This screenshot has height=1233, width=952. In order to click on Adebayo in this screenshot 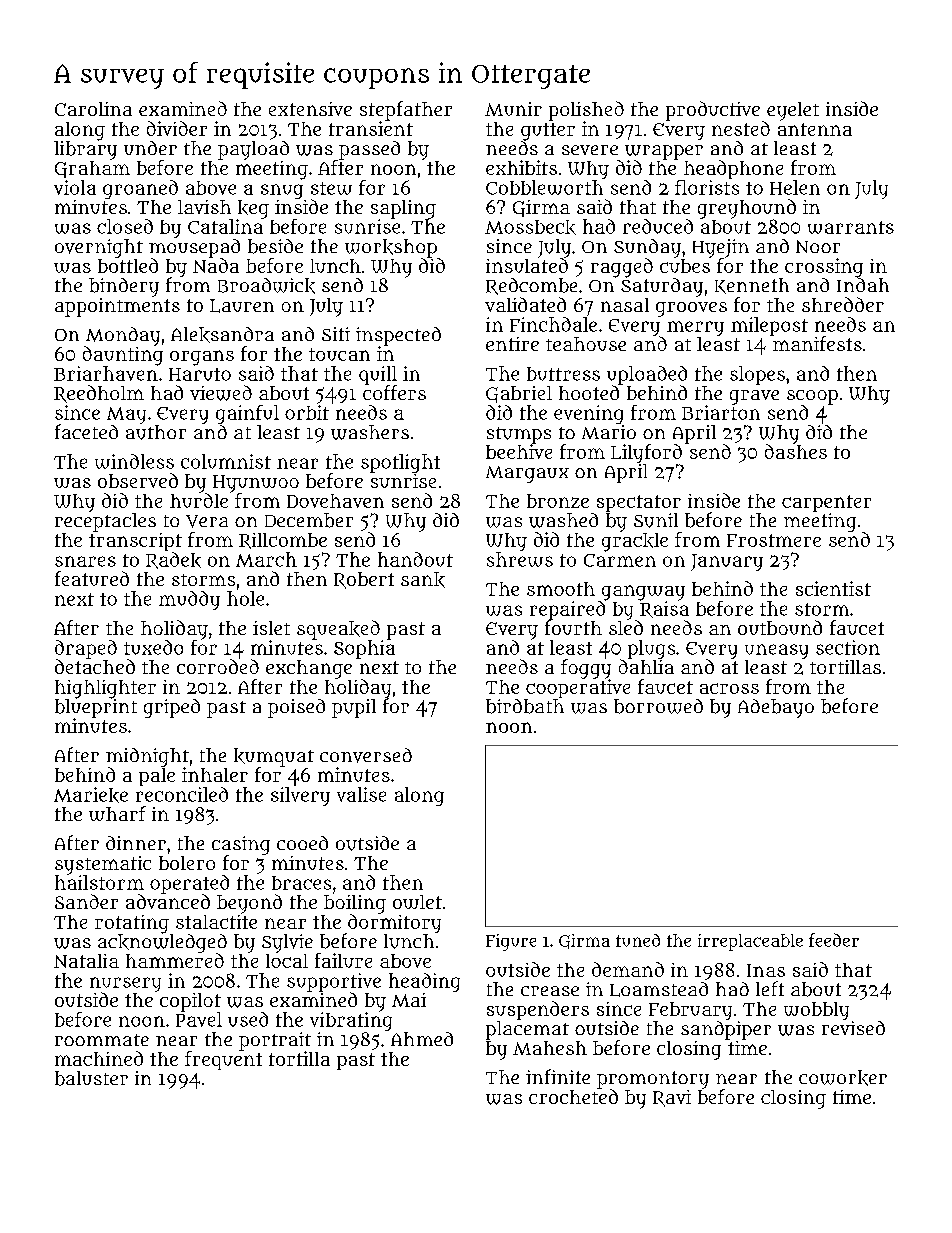, I will do `click(776, 708)`.
